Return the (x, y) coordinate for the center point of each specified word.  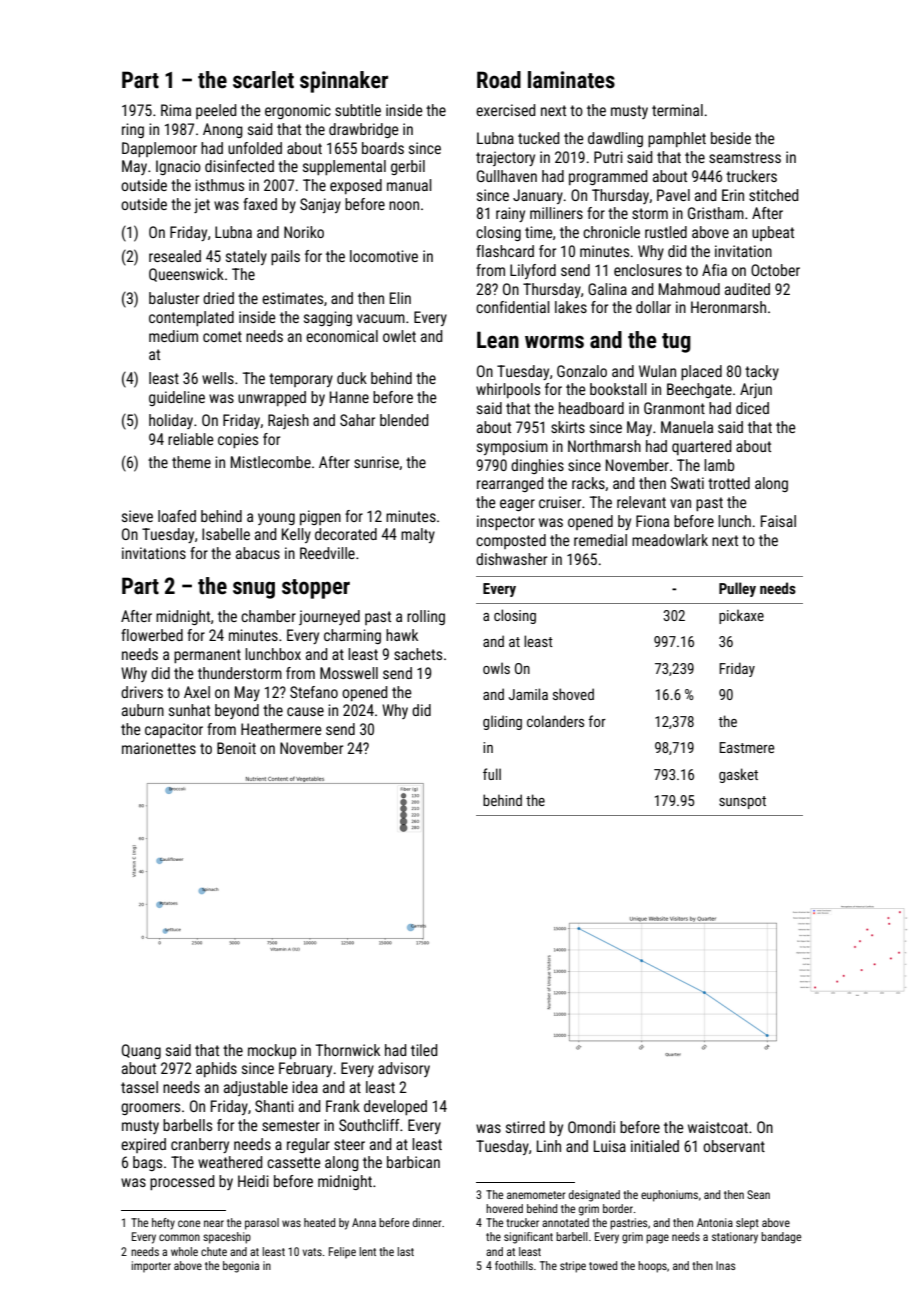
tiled (424, 1050)
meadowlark (670, 540)
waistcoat (718, 1127)
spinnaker (344, 82)
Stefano (314, 692)
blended (404, 420)
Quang (141, 1051)
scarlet (263, 80)
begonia (241, 1267)
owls (496, 668)
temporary (301, 380)
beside (731, 138)
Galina (607, 289)
